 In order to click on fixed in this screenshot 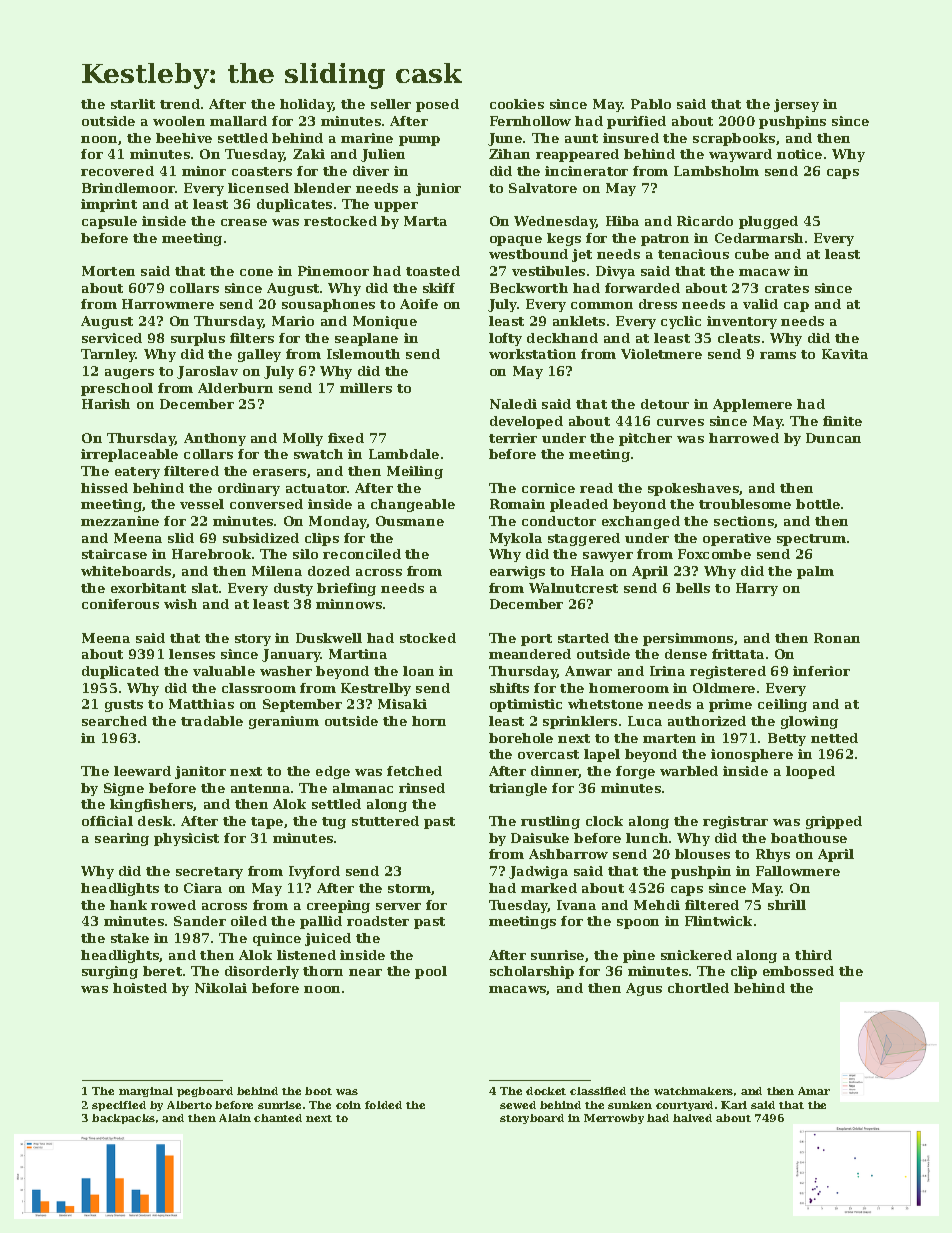, I will do `click(346, 438)`.
